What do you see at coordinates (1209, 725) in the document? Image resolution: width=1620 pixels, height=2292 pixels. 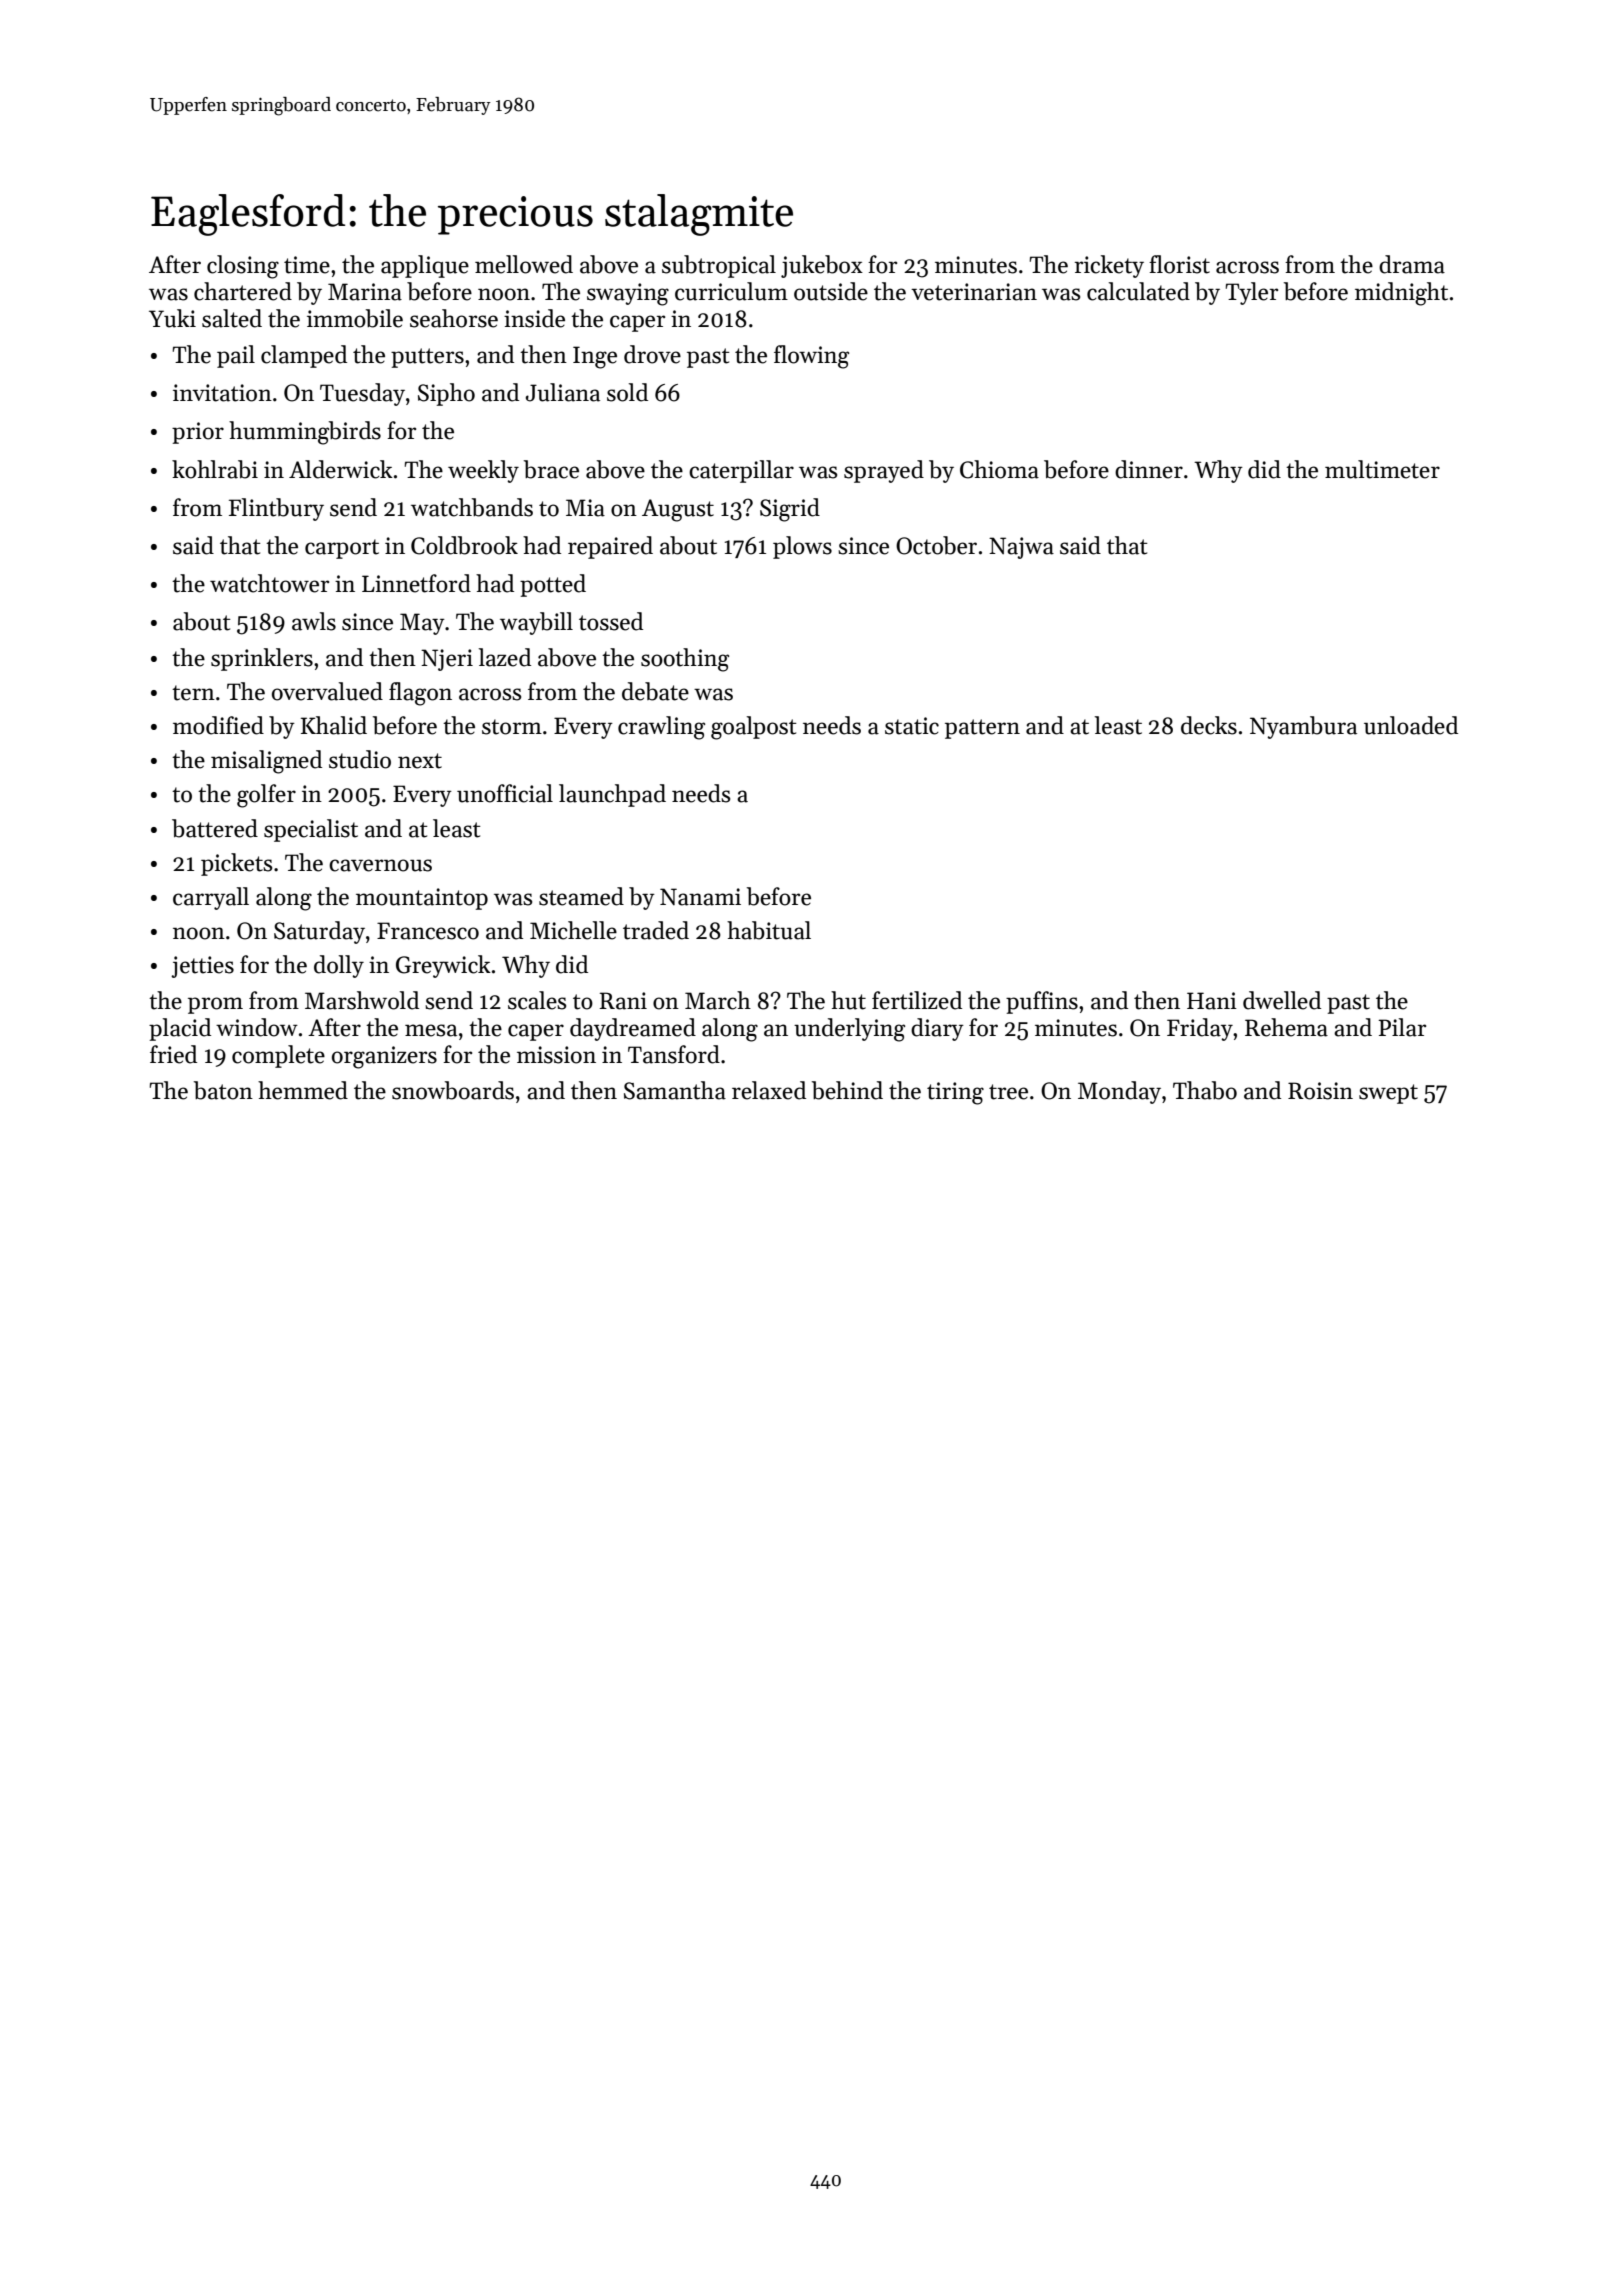 I see `decks` at bounding box center [1209, 725].
